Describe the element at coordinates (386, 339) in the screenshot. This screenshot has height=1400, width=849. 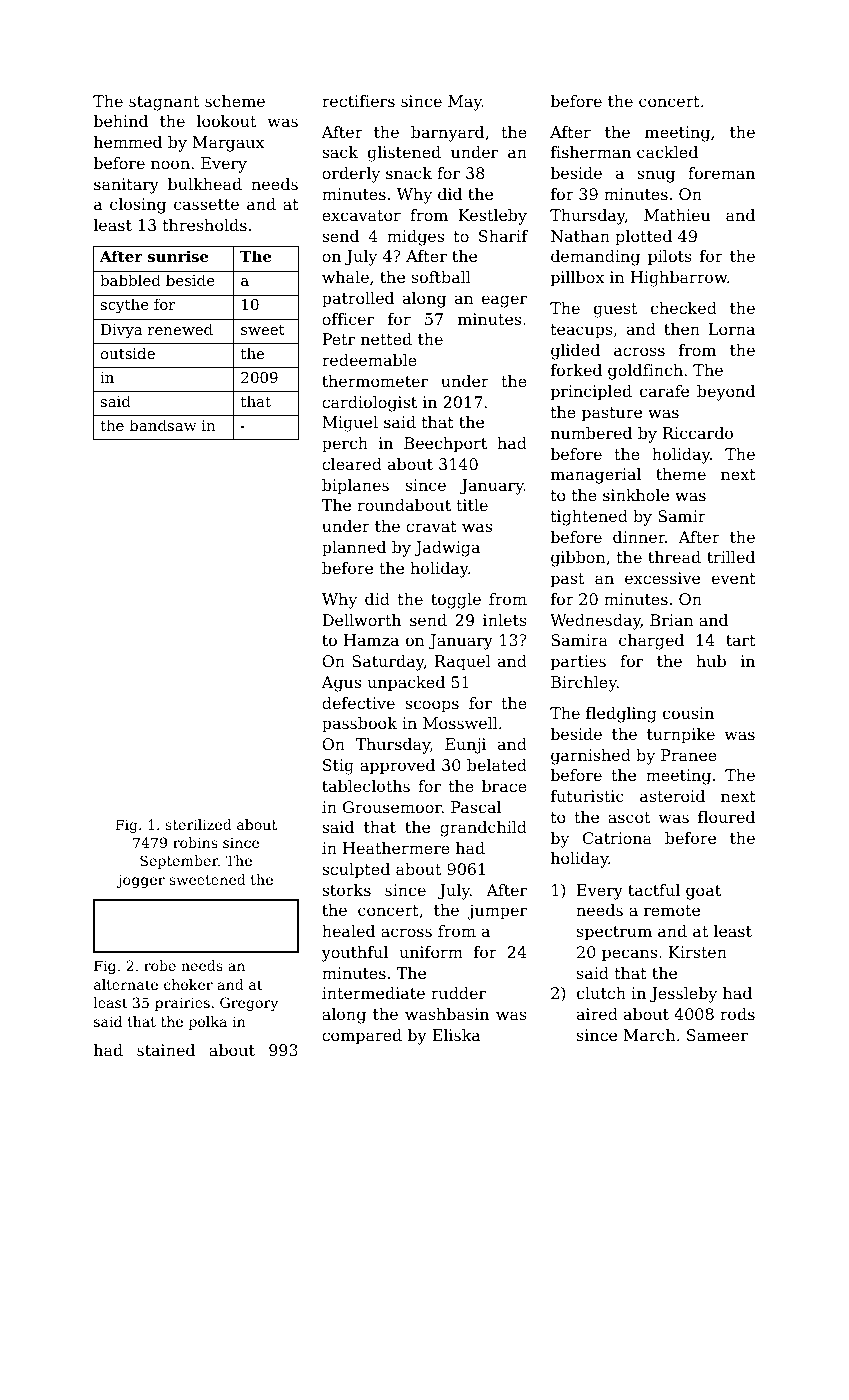
I see `netted` at that location.
